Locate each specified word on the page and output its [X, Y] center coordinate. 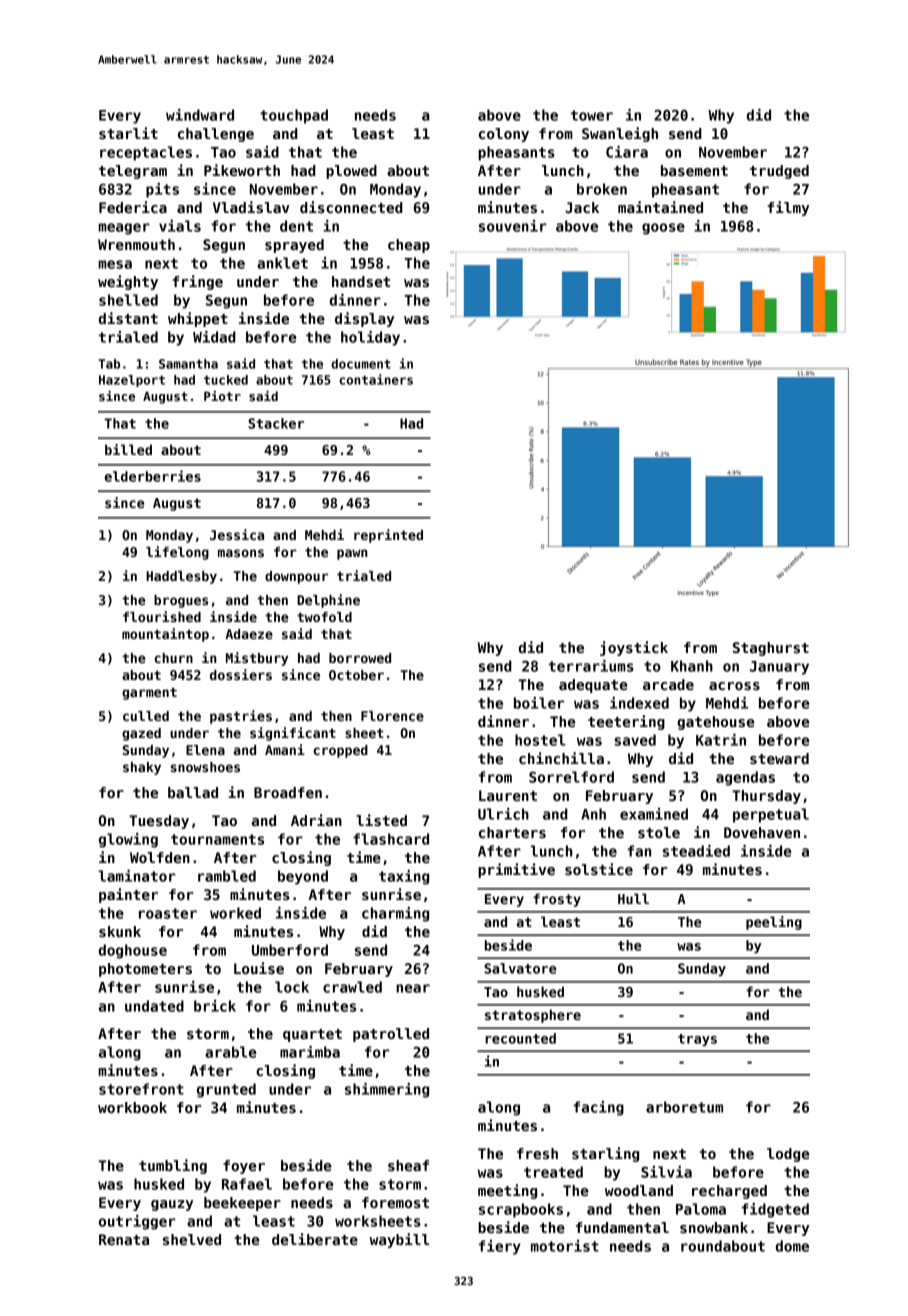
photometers [145, 970]
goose [663, 229]
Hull [633, 898]
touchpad [294, 116]
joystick [634, 648]
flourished [162, 616]
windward [200, 115]
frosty [557, 900]
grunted [226, 1090]
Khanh [692, 666]
